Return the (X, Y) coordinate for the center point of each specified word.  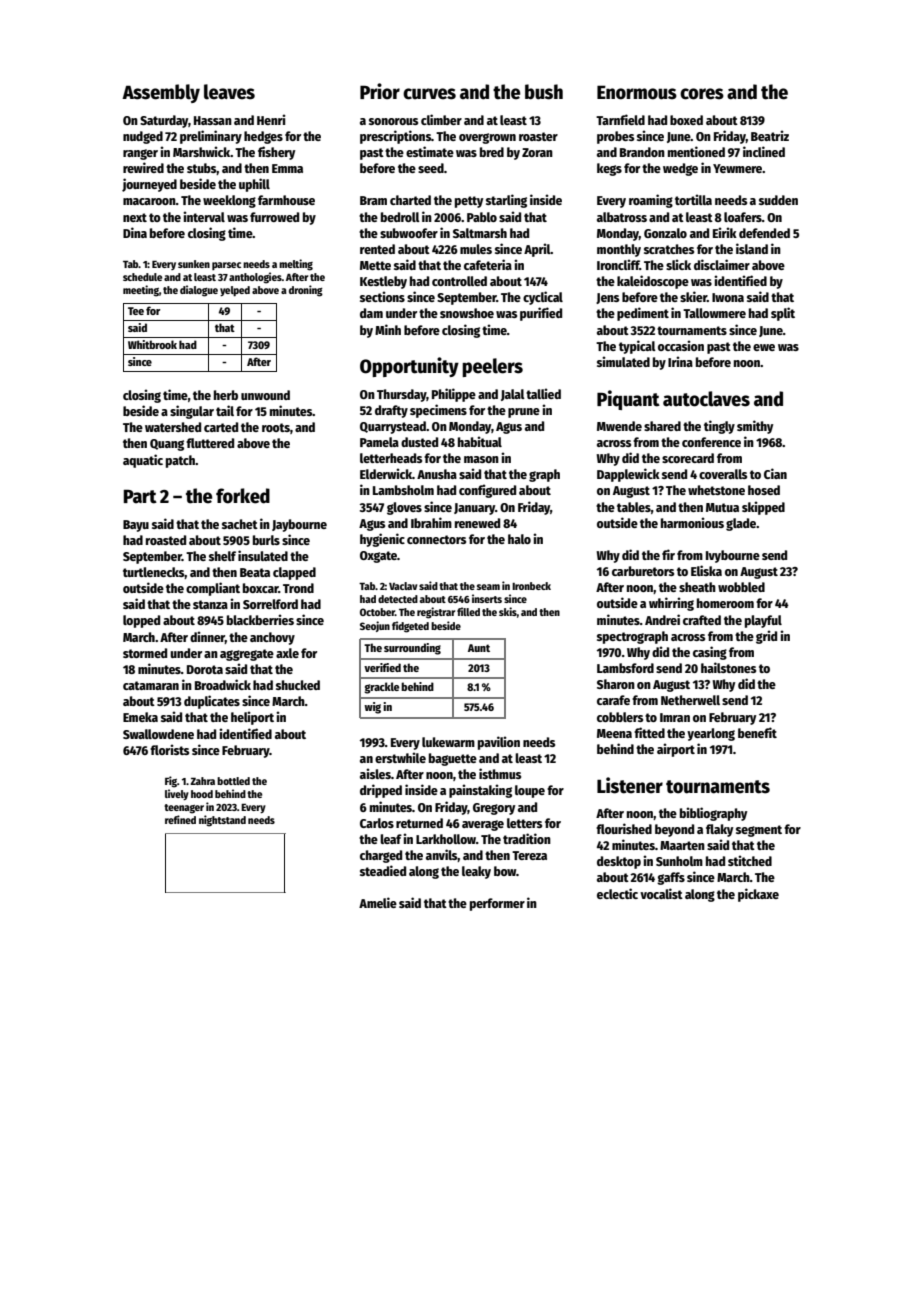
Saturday (164, 121)
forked (243, 496)
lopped (141, 621)
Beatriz (770, 135)
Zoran (537, 152)
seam (488, 587)
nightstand (222, 821)
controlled (459, 281)
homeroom (725, 603)
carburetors (643, 571)
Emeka (140, 717)
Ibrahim (431, 522)
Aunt (479, 648)
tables (634, 507)
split (783, 314)
